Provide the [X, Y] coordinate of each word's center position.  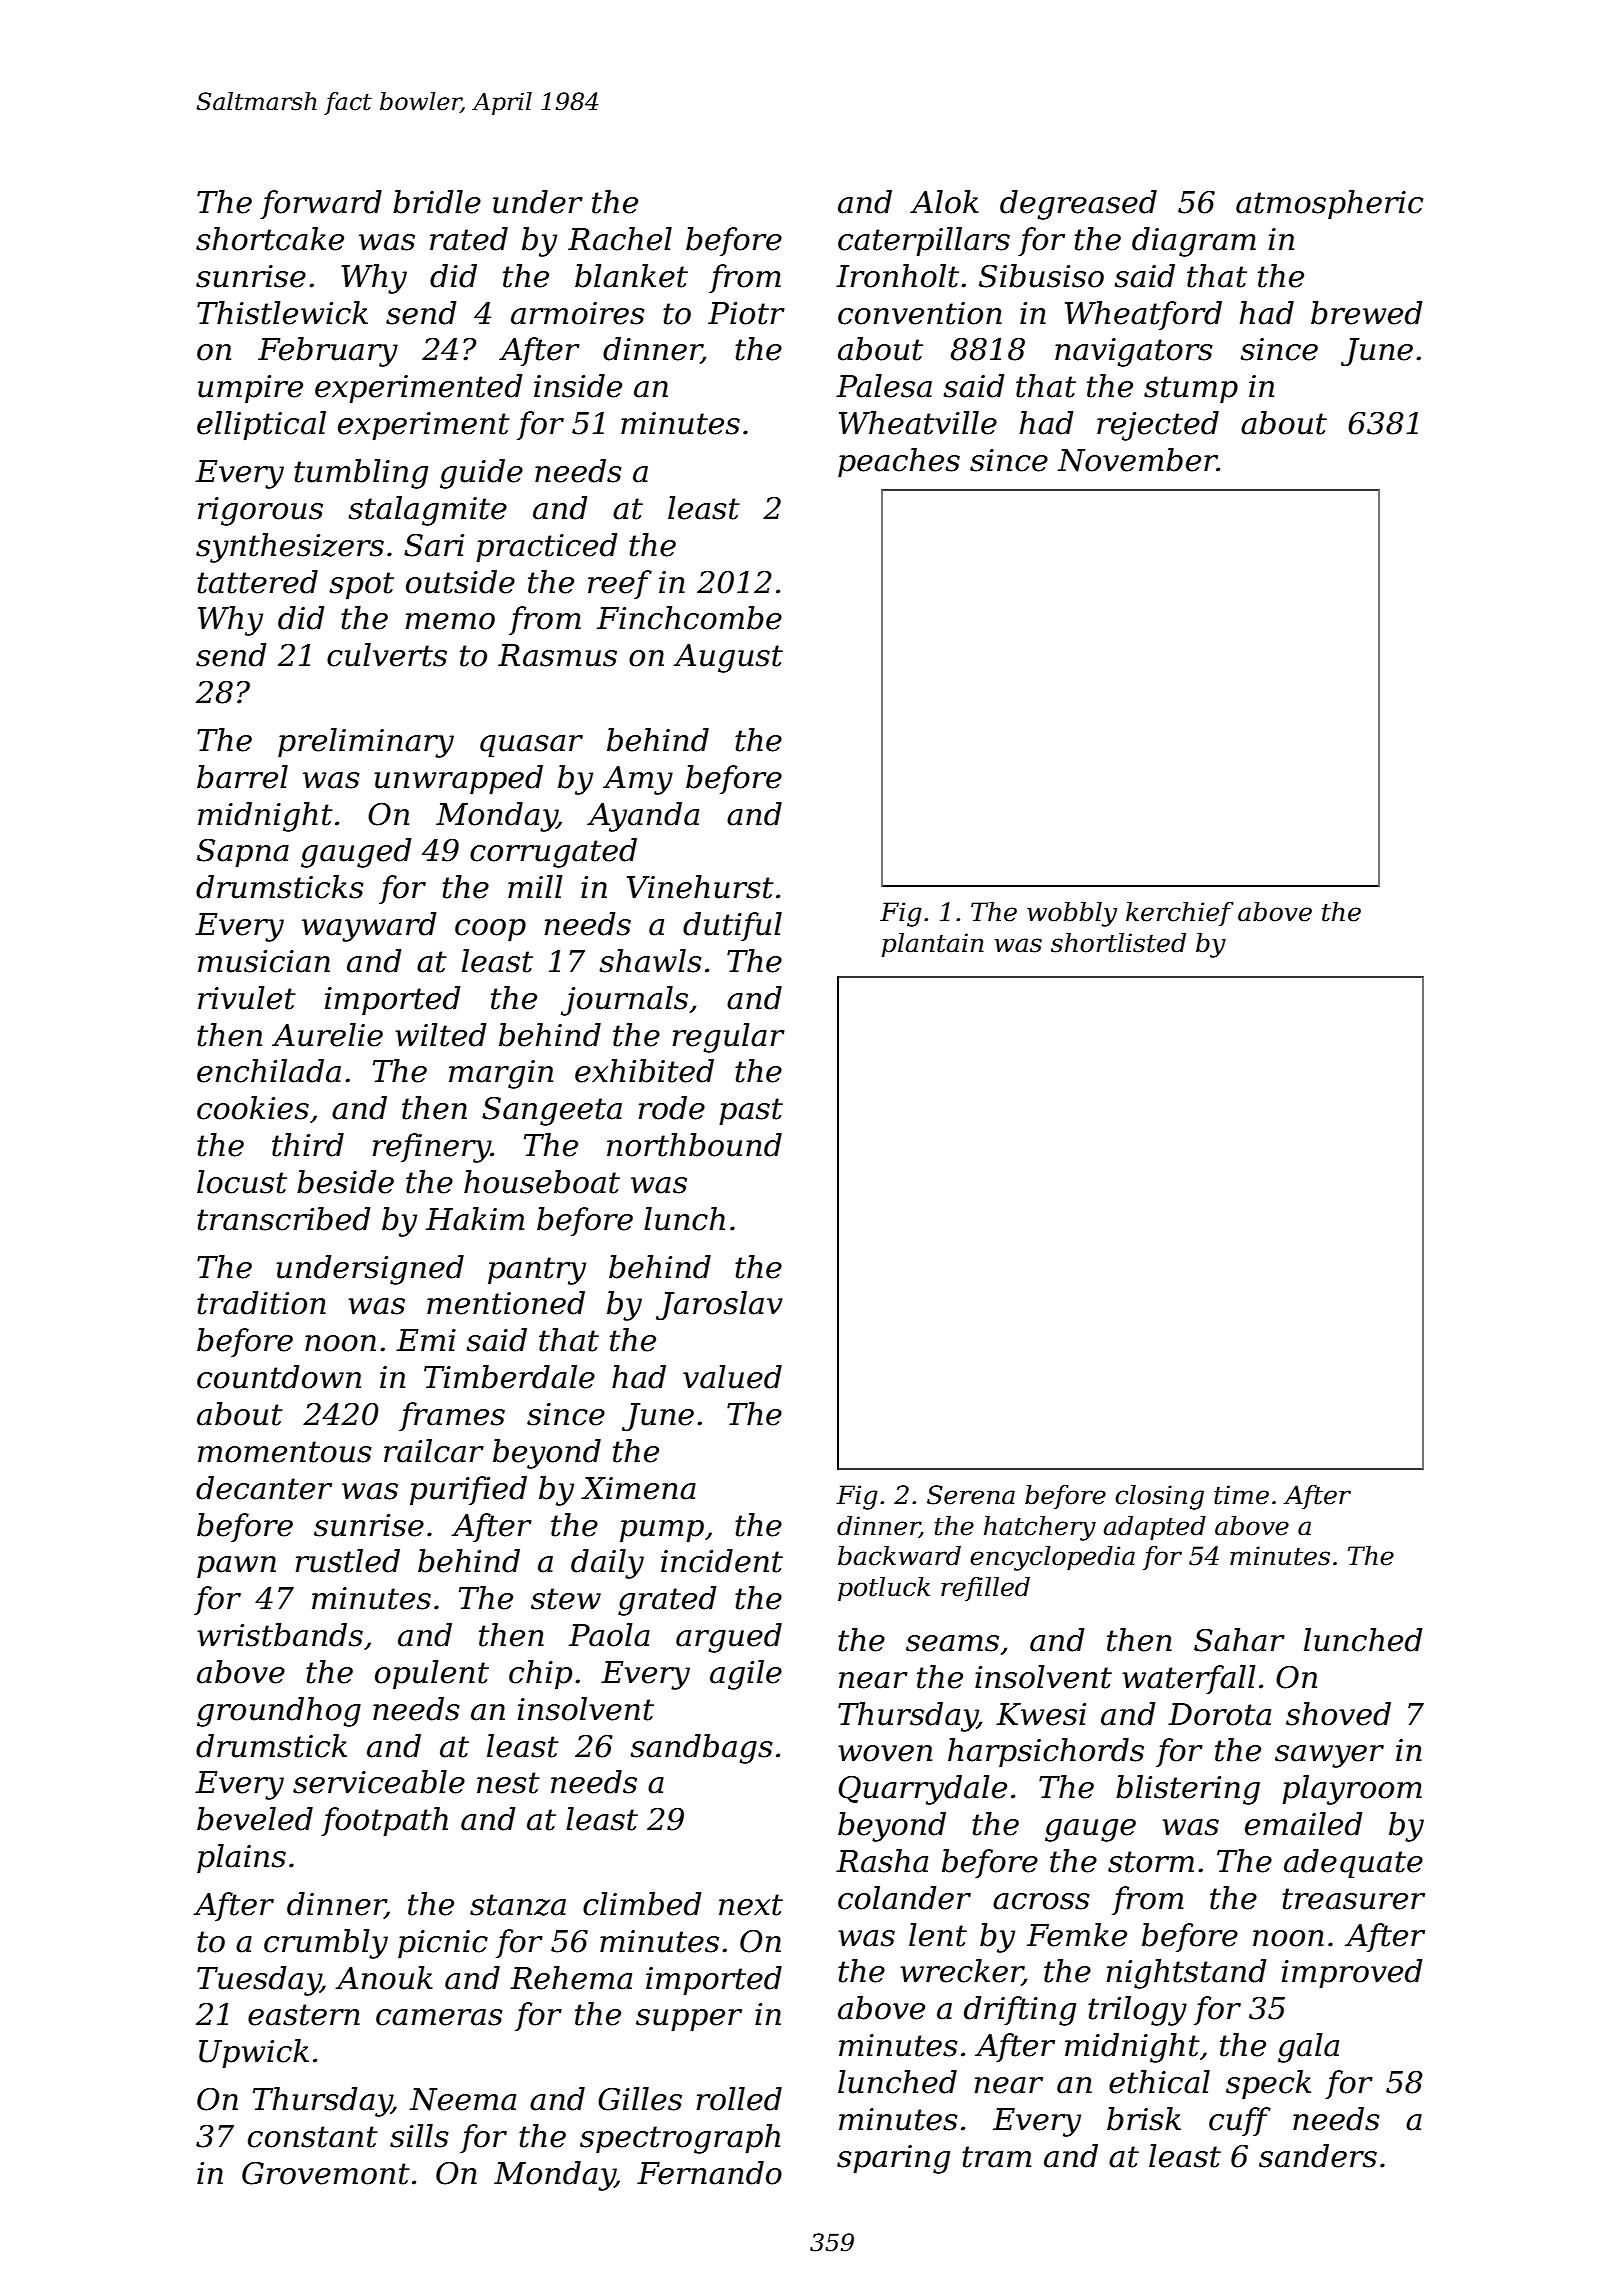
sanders [1318, 2156]
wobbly [1072, 914]
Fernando [709, 2173]
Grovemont [326, 2173]
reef [620, 584]
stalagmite [427, 511]
